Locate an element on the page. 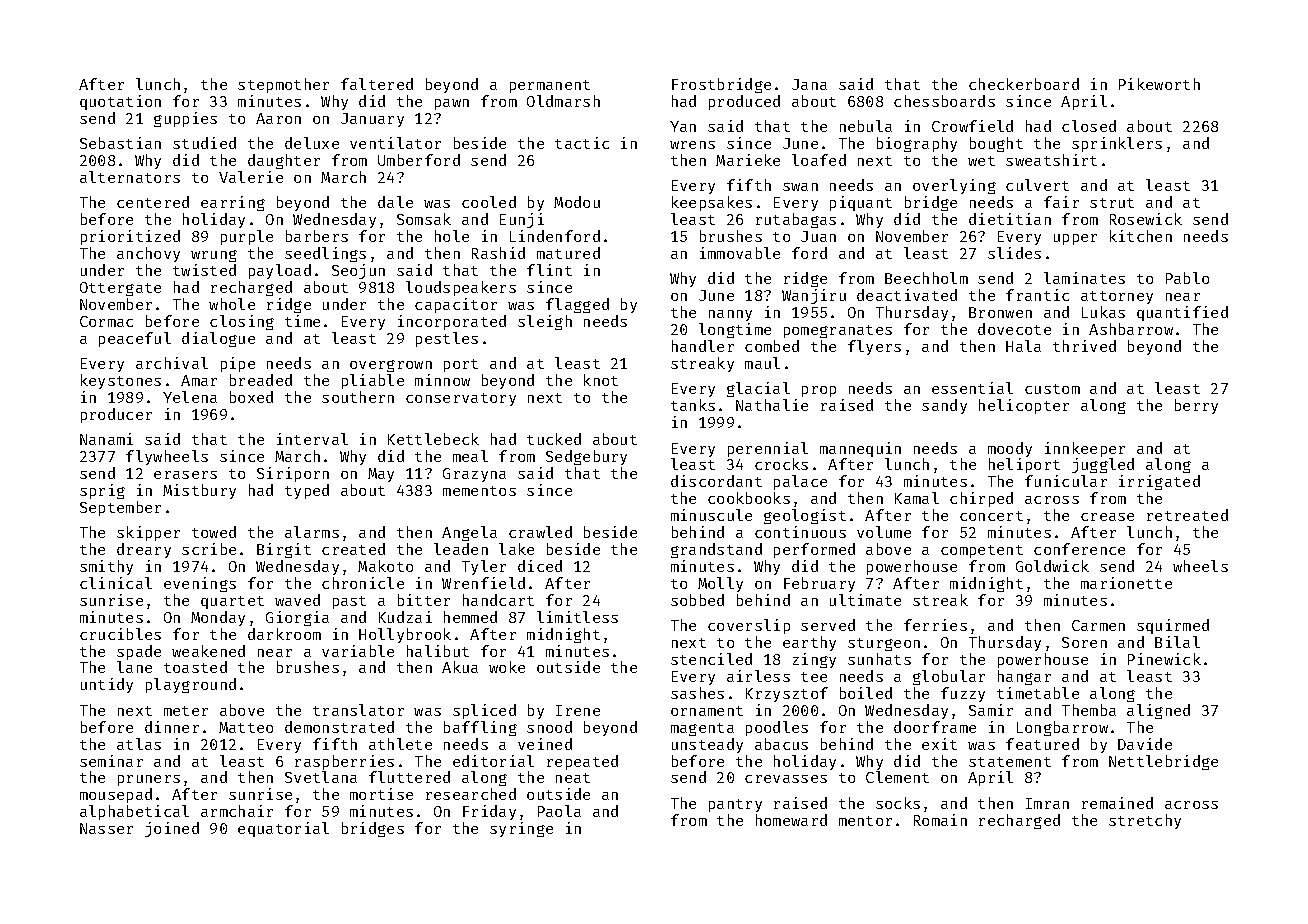 This document has height=924, width=1308. stretchy is located at coordinates (1145, 821).
